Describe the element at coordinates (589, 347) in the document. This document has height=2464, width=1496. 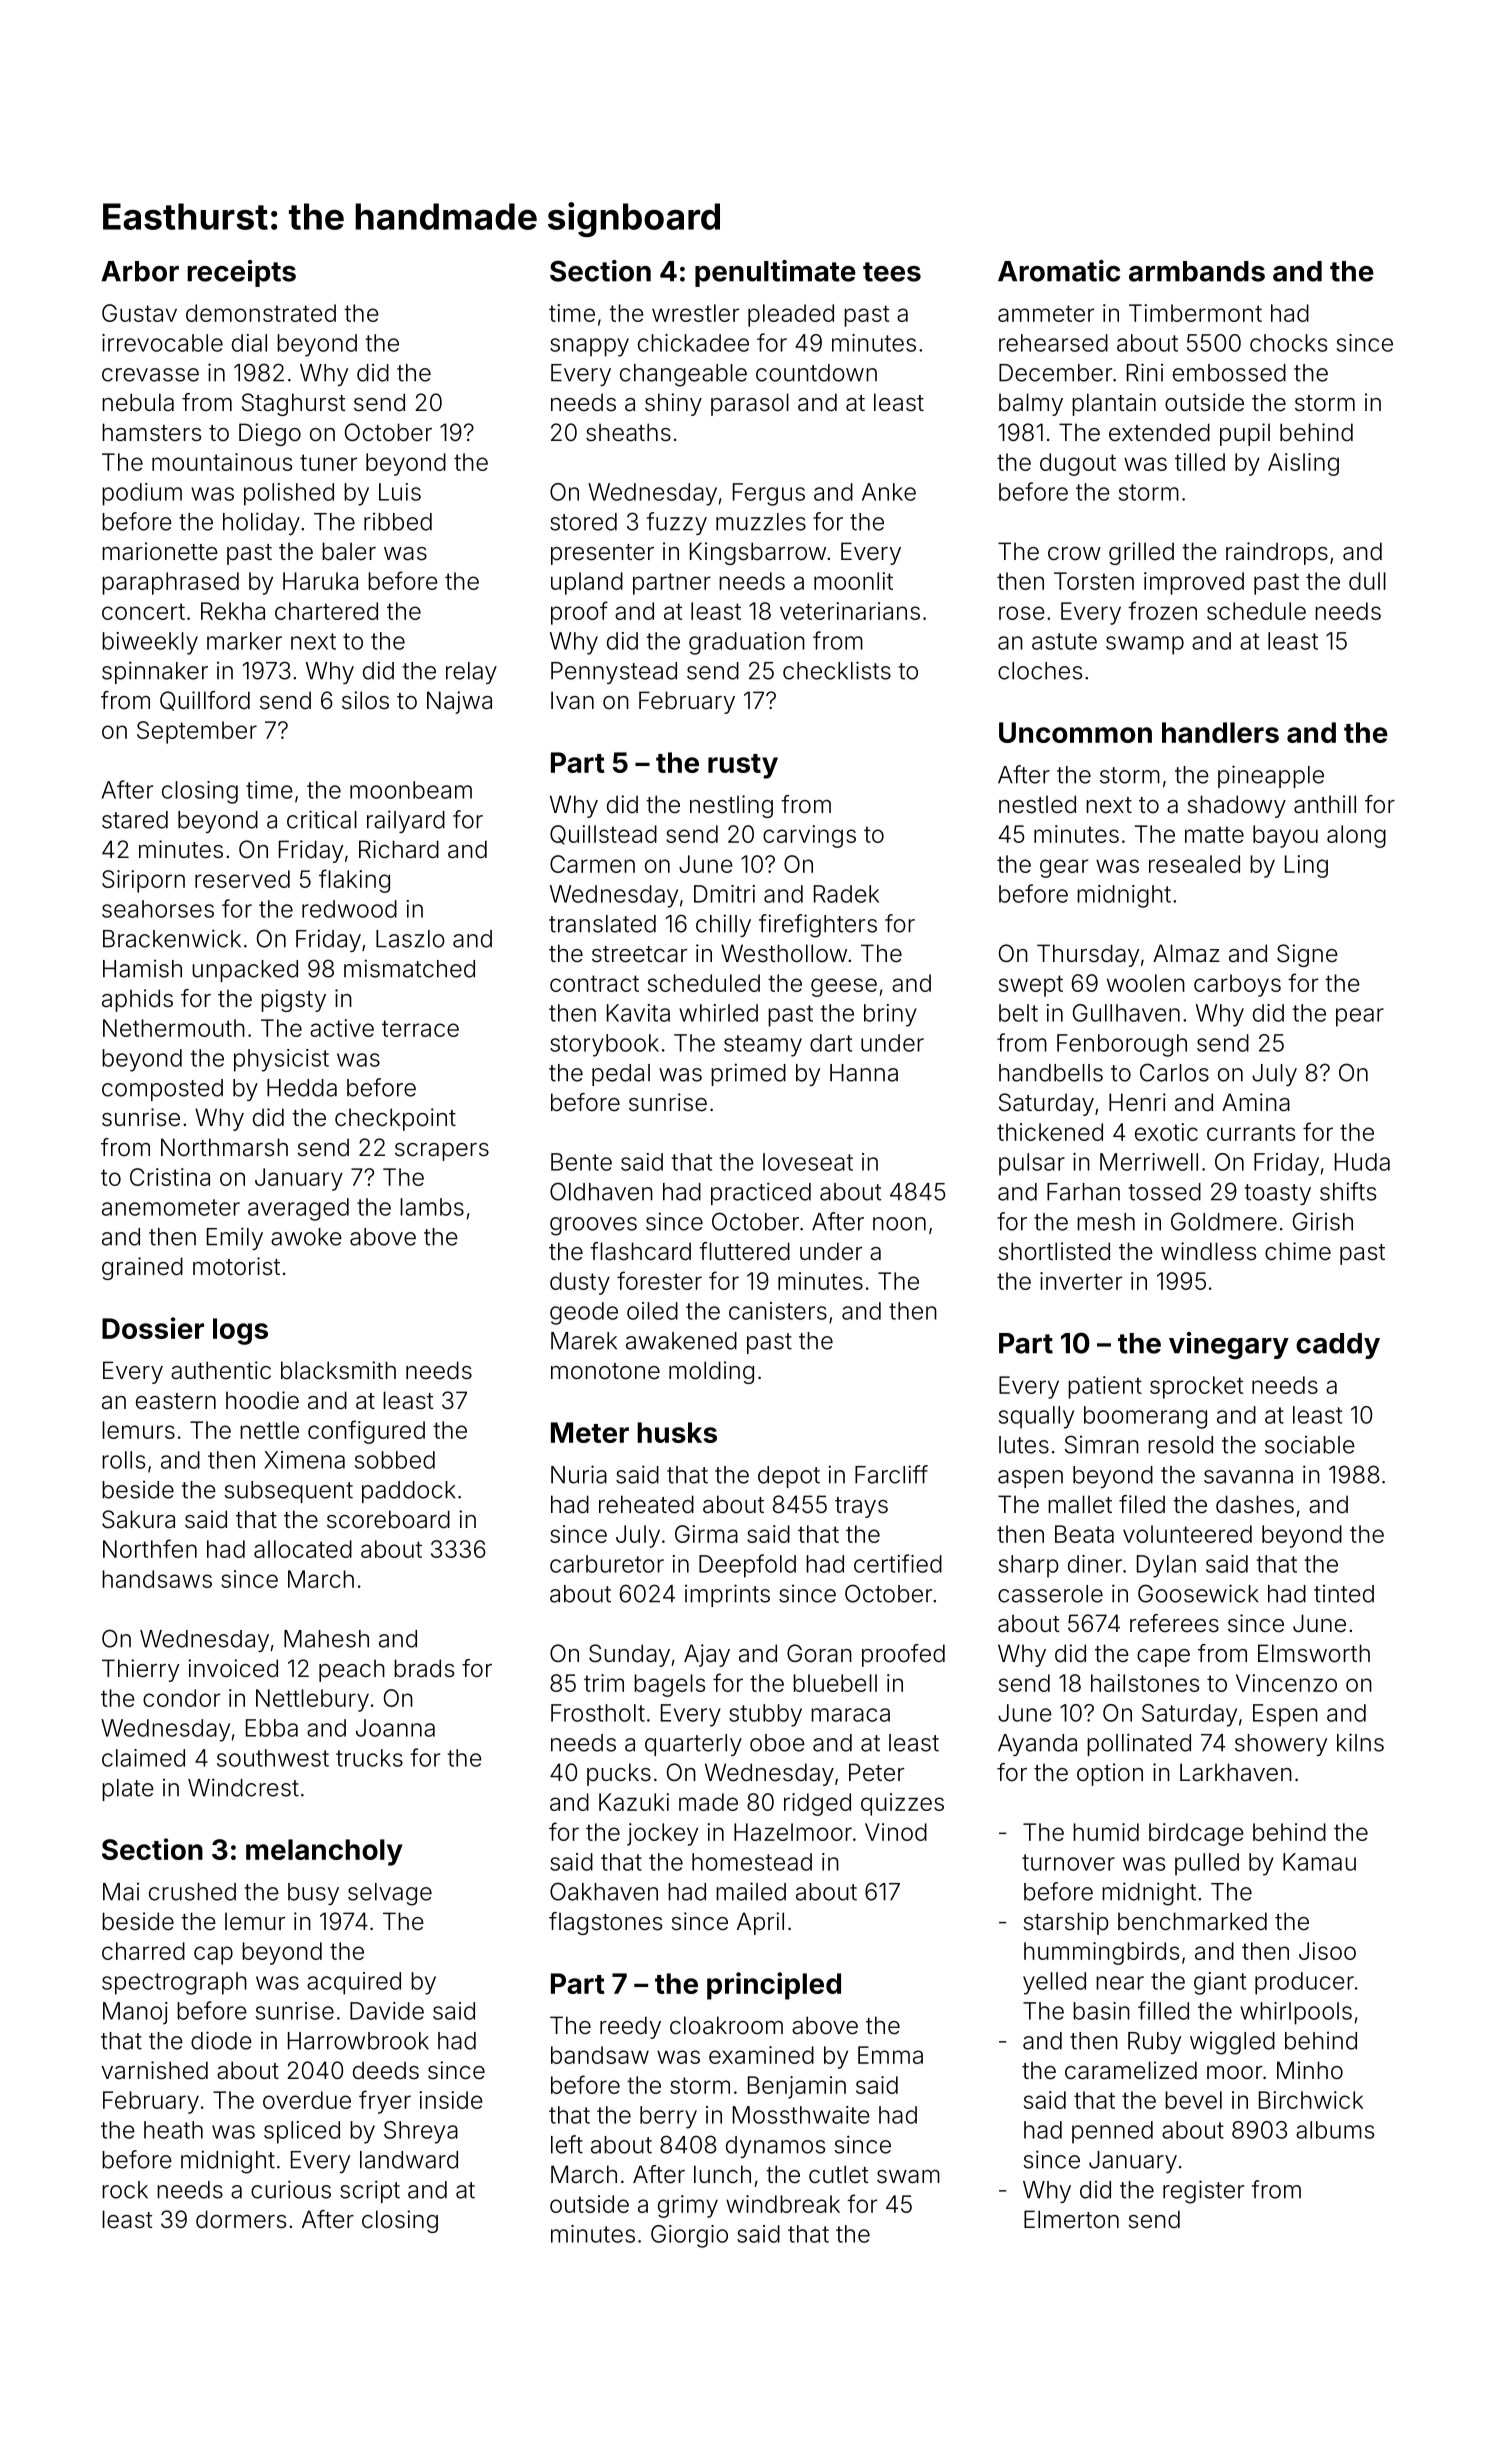
I see `snappy` at that location.
